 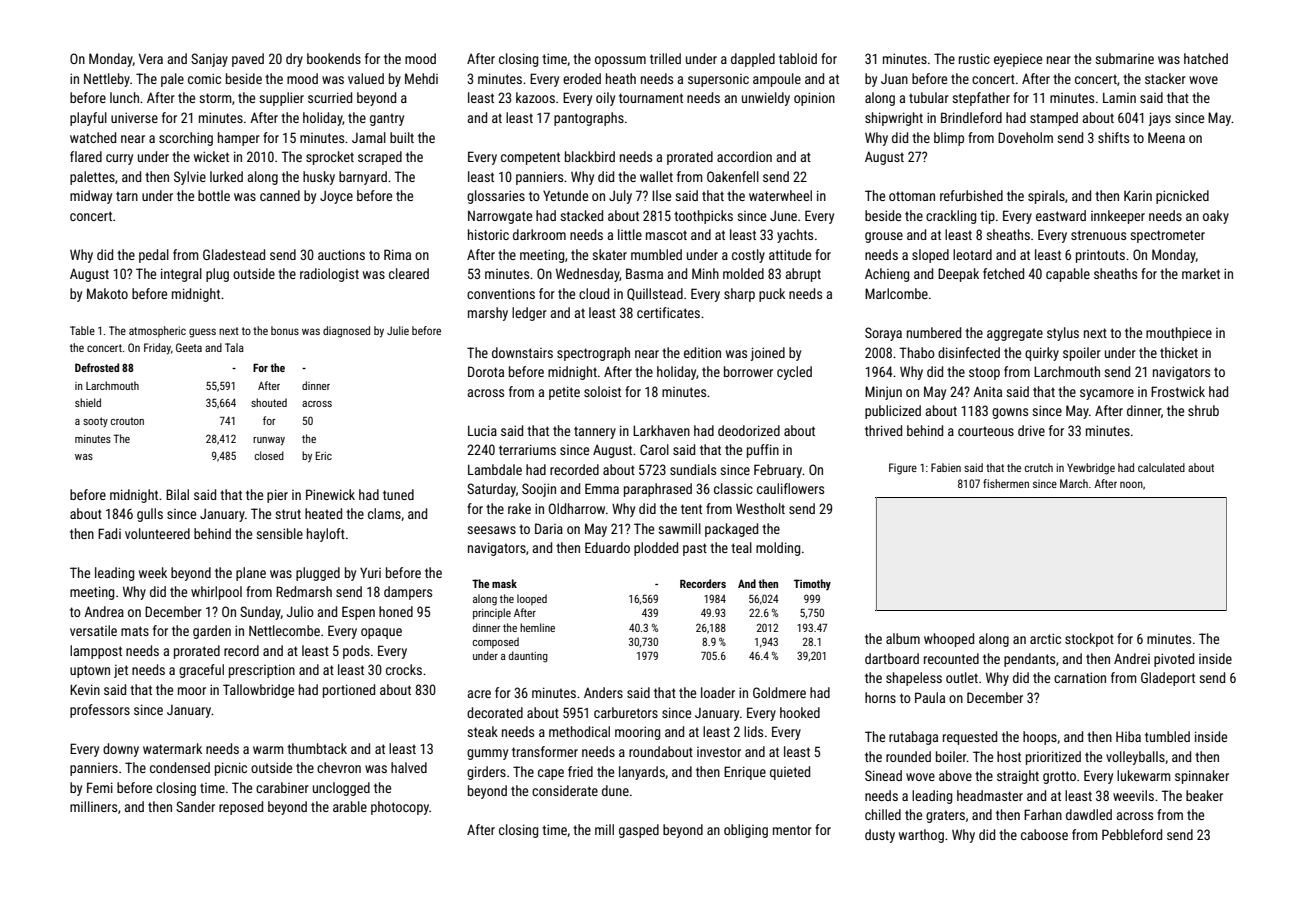 I want to click on Vera, so click(x=151, y=58).
